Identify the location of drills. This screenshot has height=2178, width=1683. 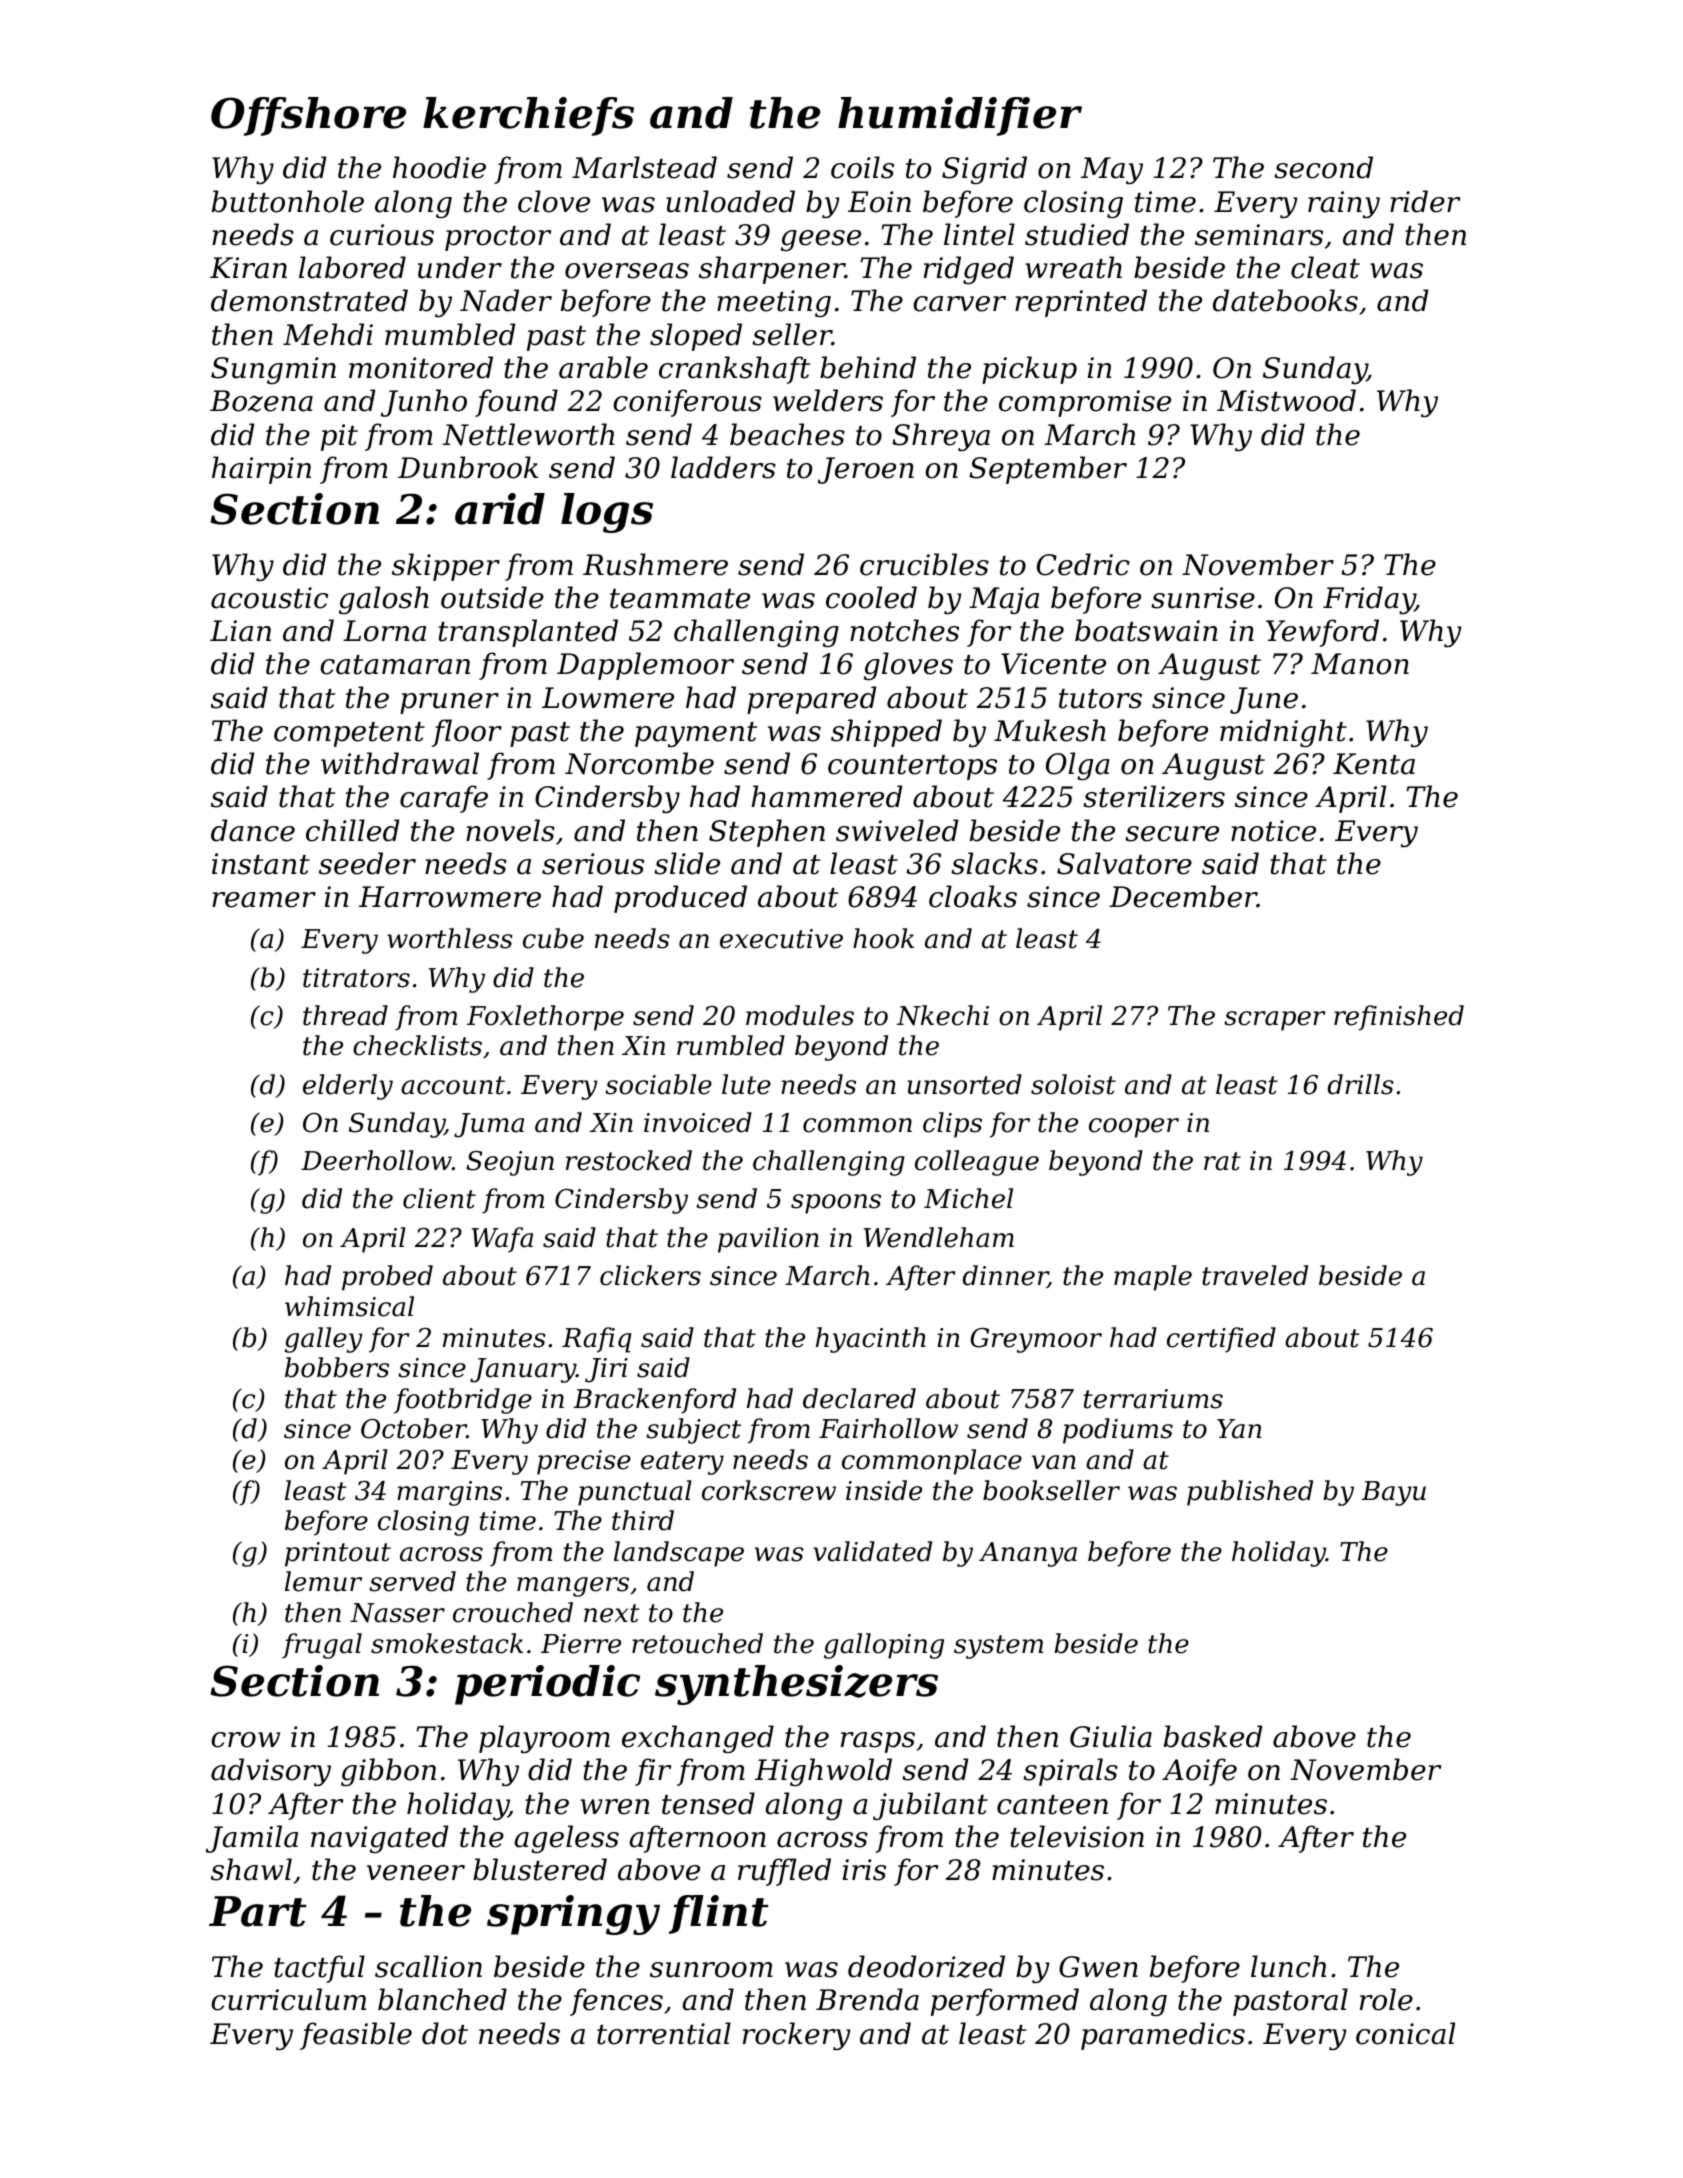
(1361, 1084).
